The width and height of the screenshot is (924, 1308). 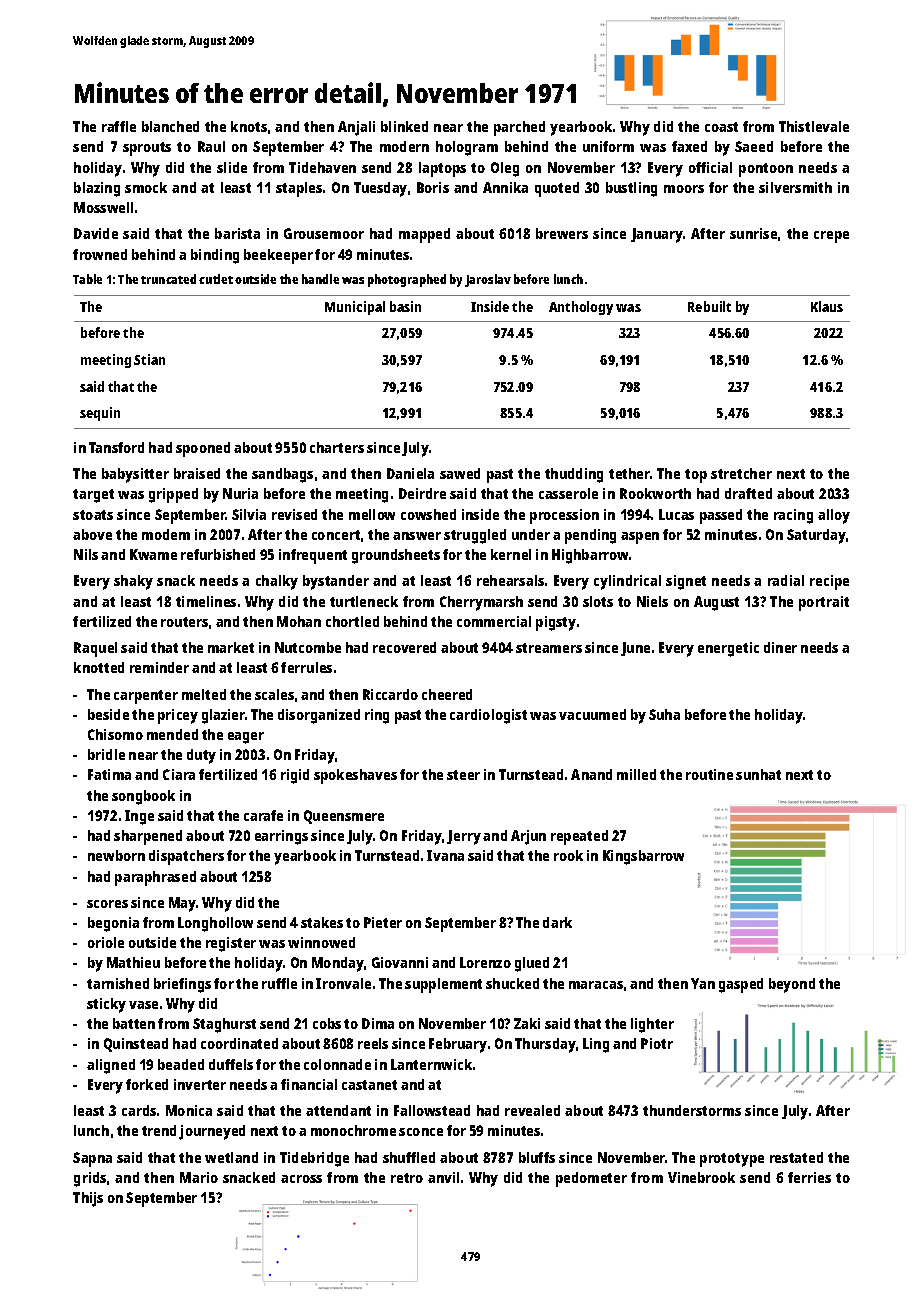 What do you see at coordinates (443, 1177) in the screenshot?
I see `anvil` at bounding box center [443, 1177].
